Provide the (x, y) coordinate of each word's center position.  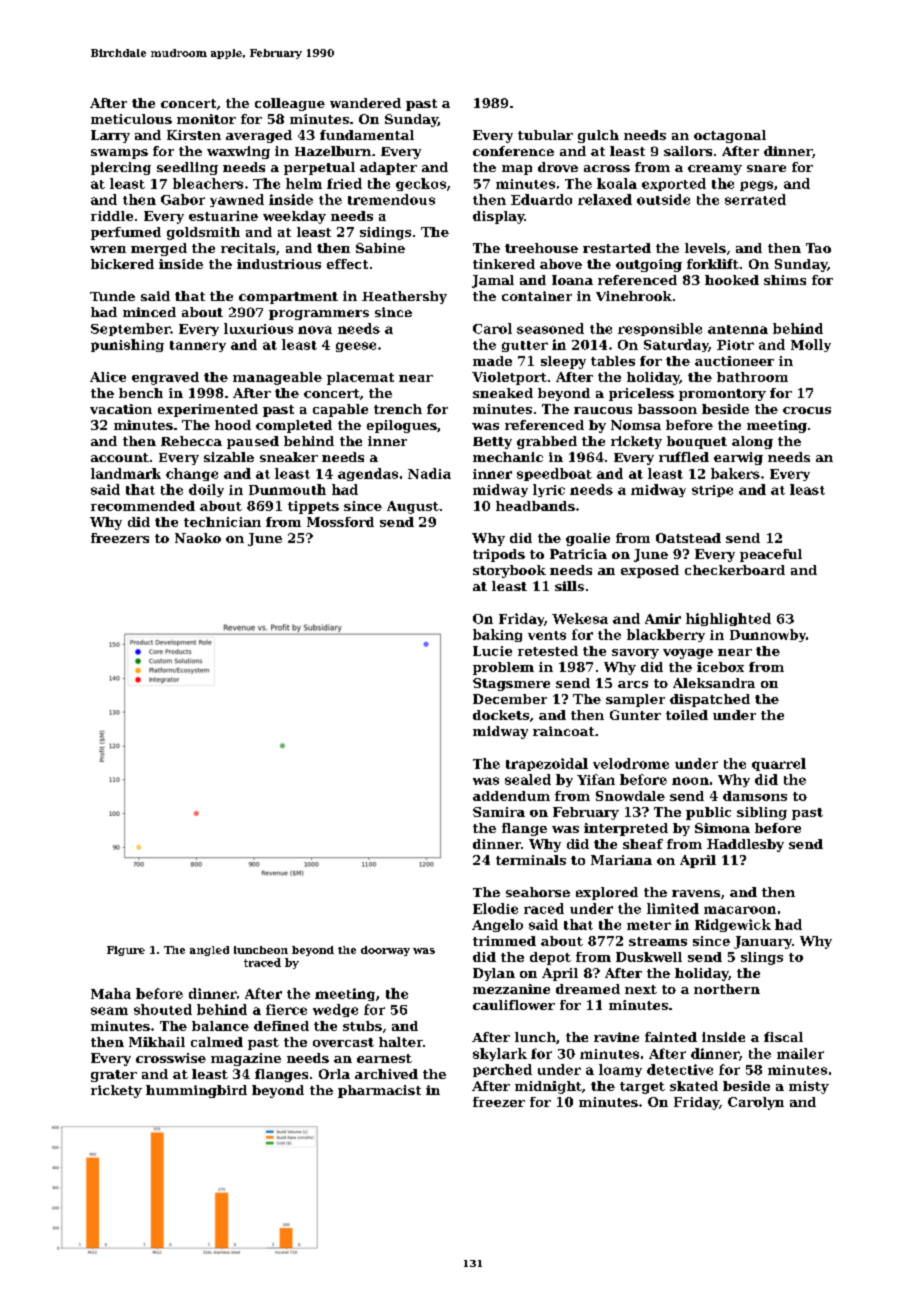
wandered (365, 103)
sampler (635, 700)
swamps (119, 154)
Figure (126, 951)
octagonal (730, 136)
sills (569, 586)
